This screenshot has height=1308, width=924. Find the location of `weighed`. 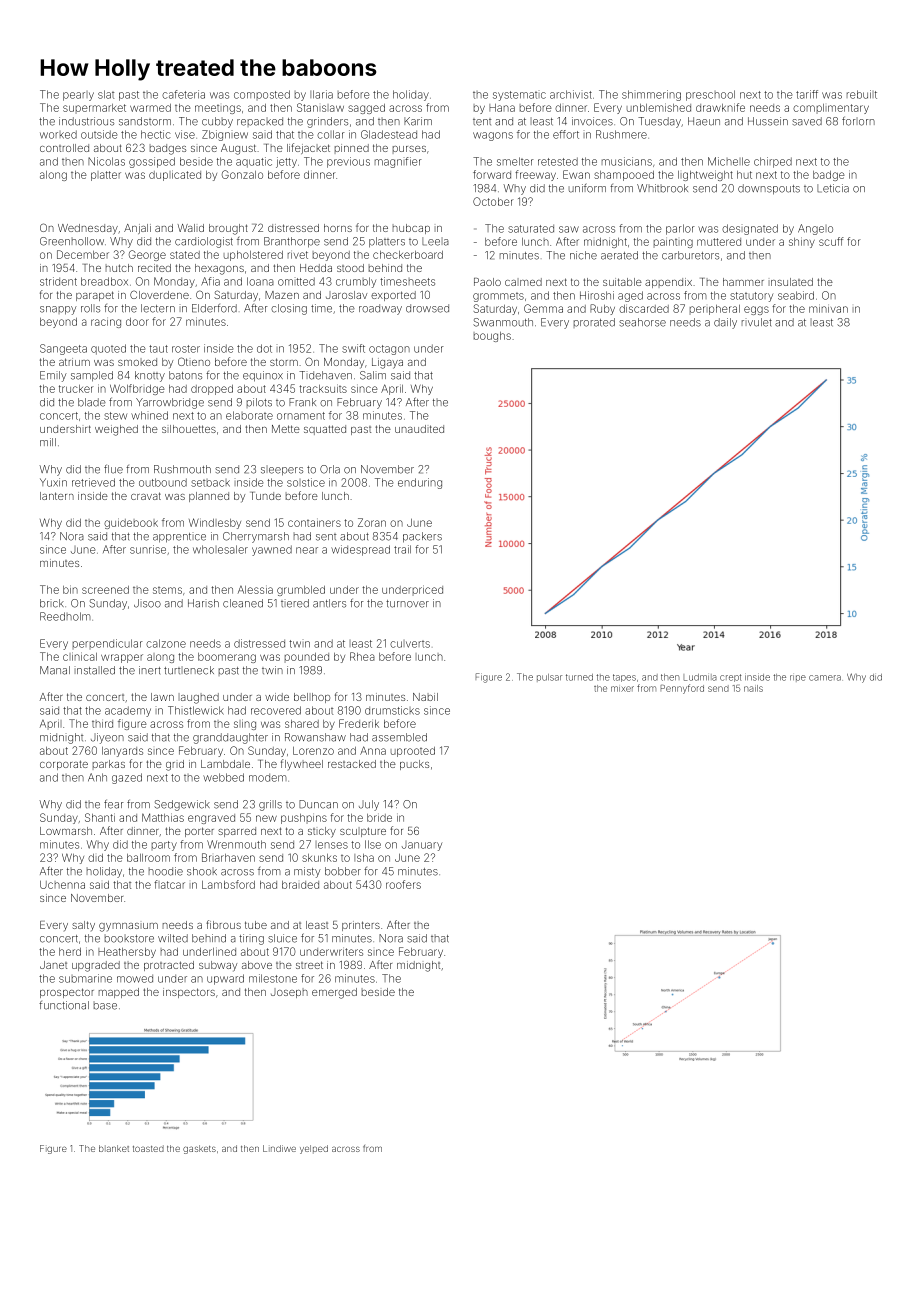

weighed is located at coordinates (116, 430).
